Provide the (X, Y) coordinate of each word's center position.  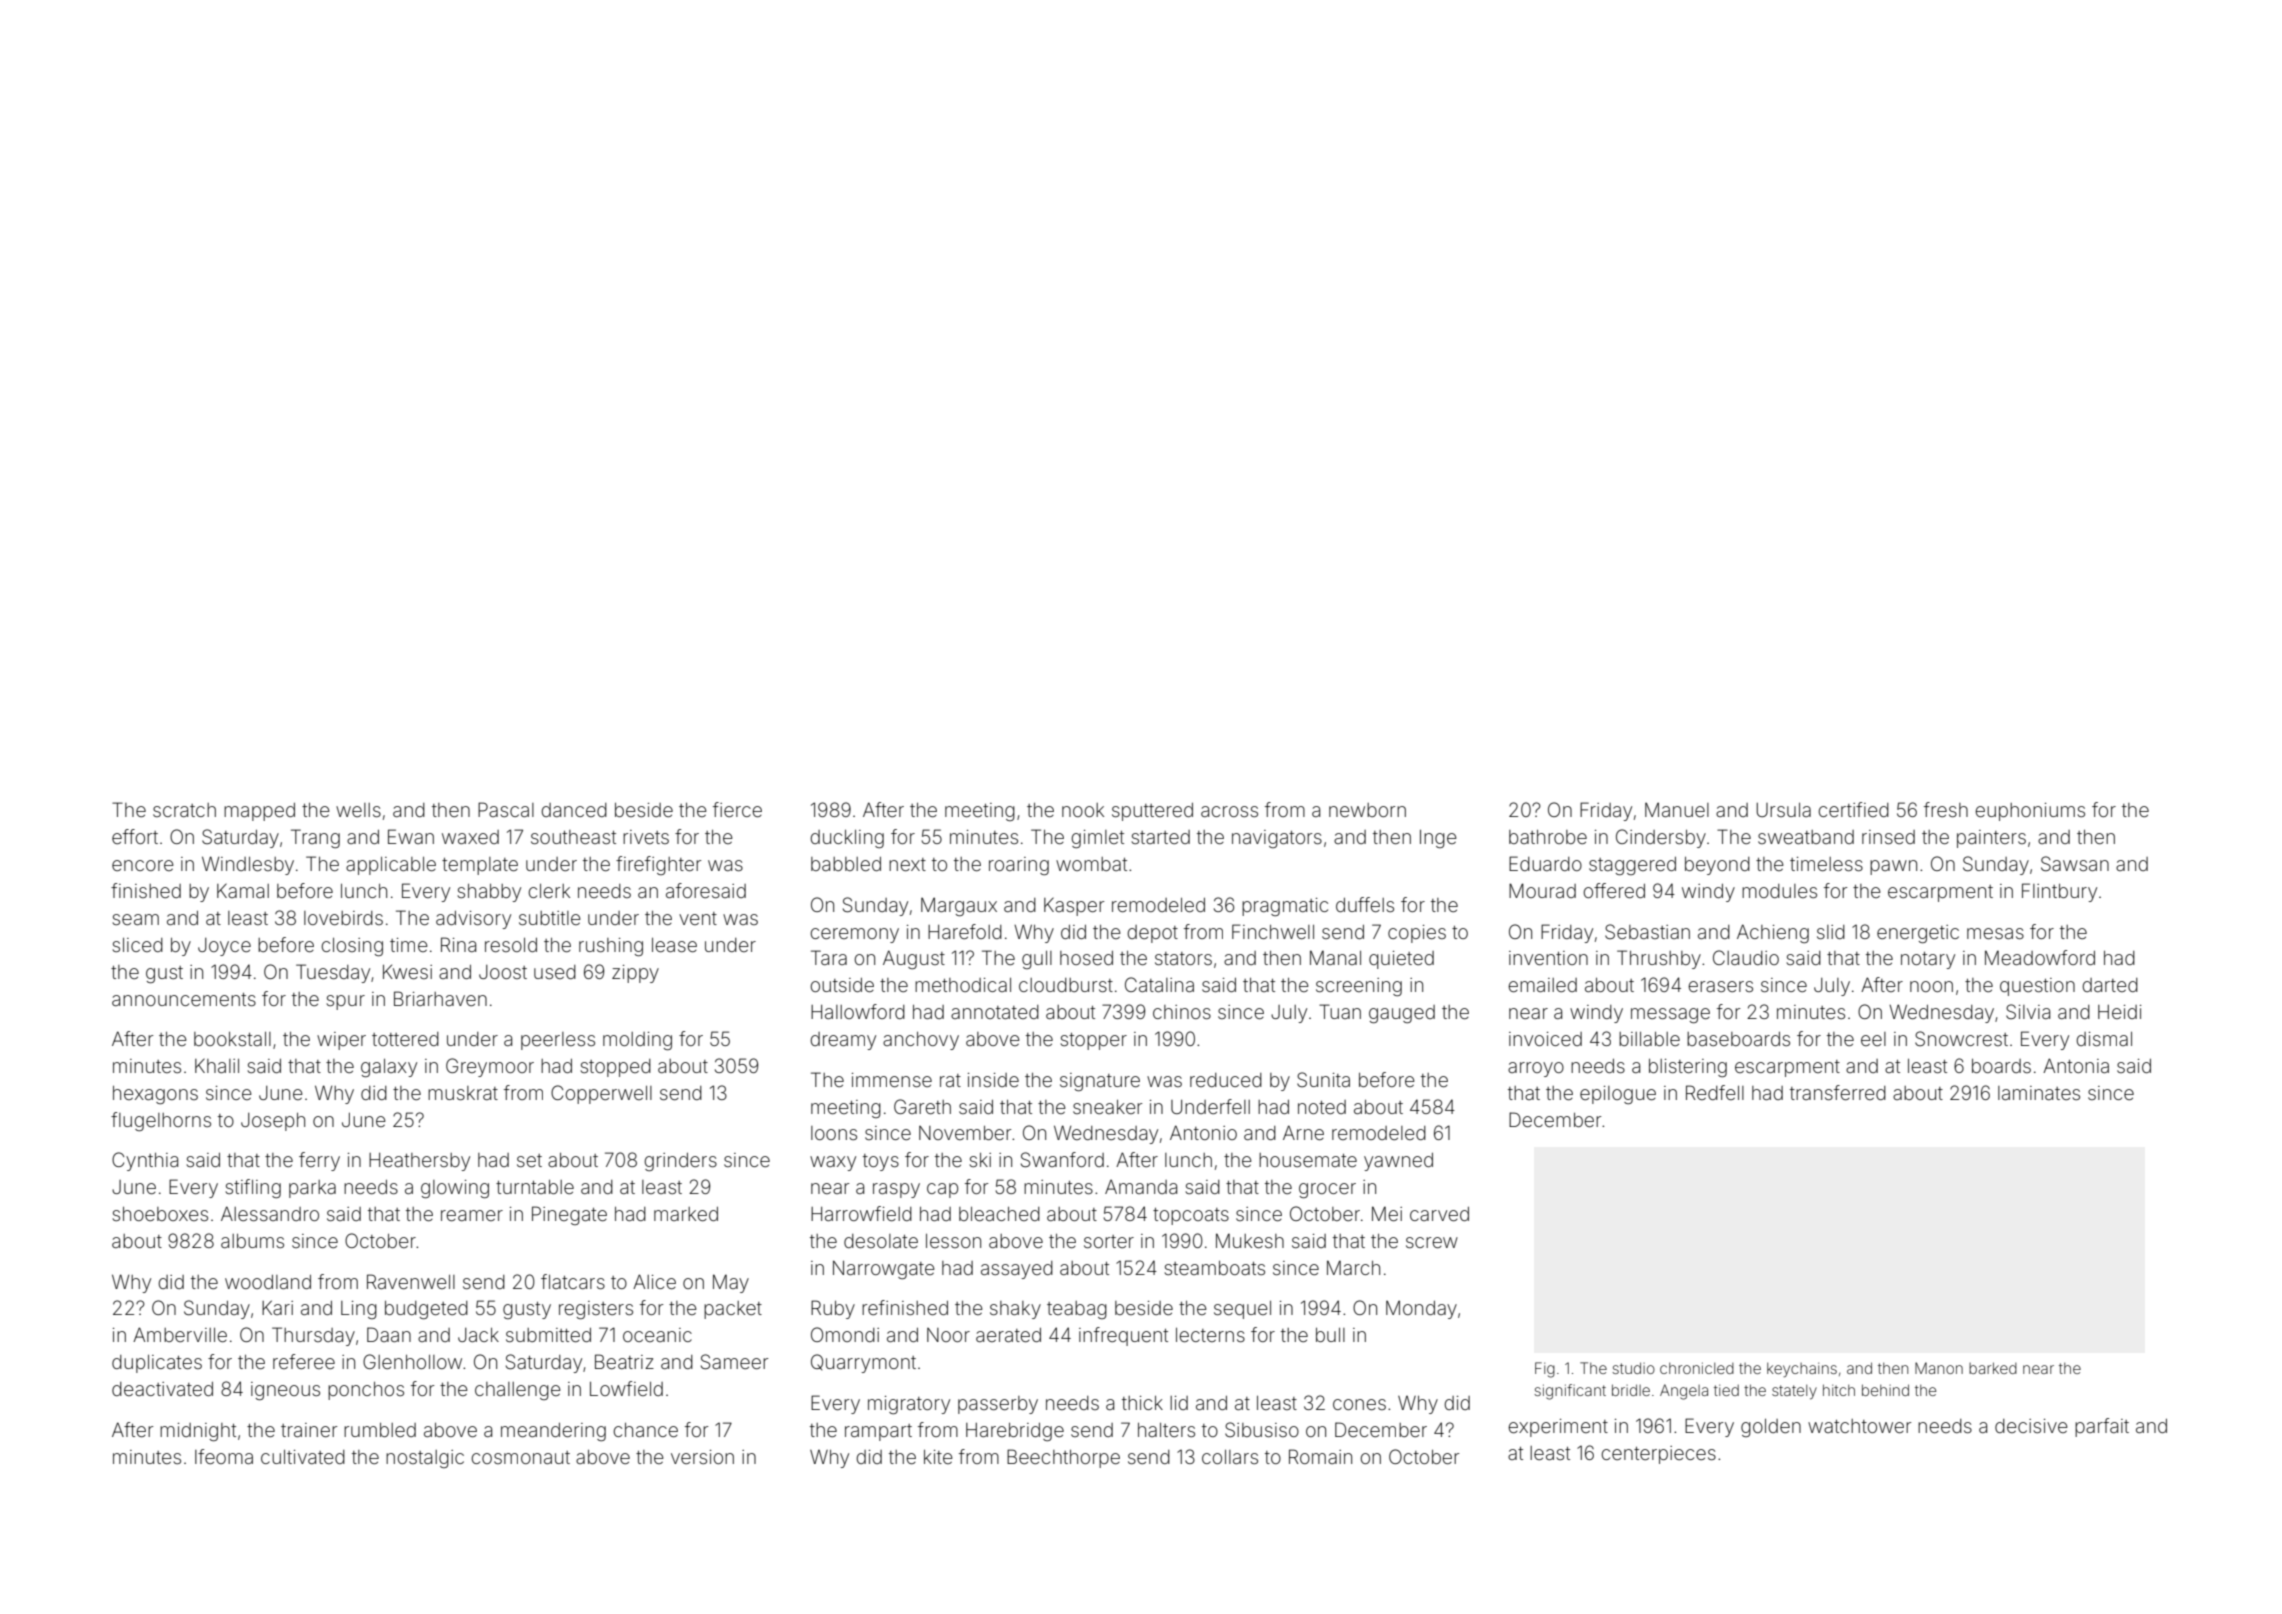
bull (1330, 1335)
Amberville (180, 1334)
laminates (2039, 1093)
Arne (1303, 1132)
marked (686, 1214)
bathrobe (1548, 837)
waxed (470, 837)
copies (1417, 934)
